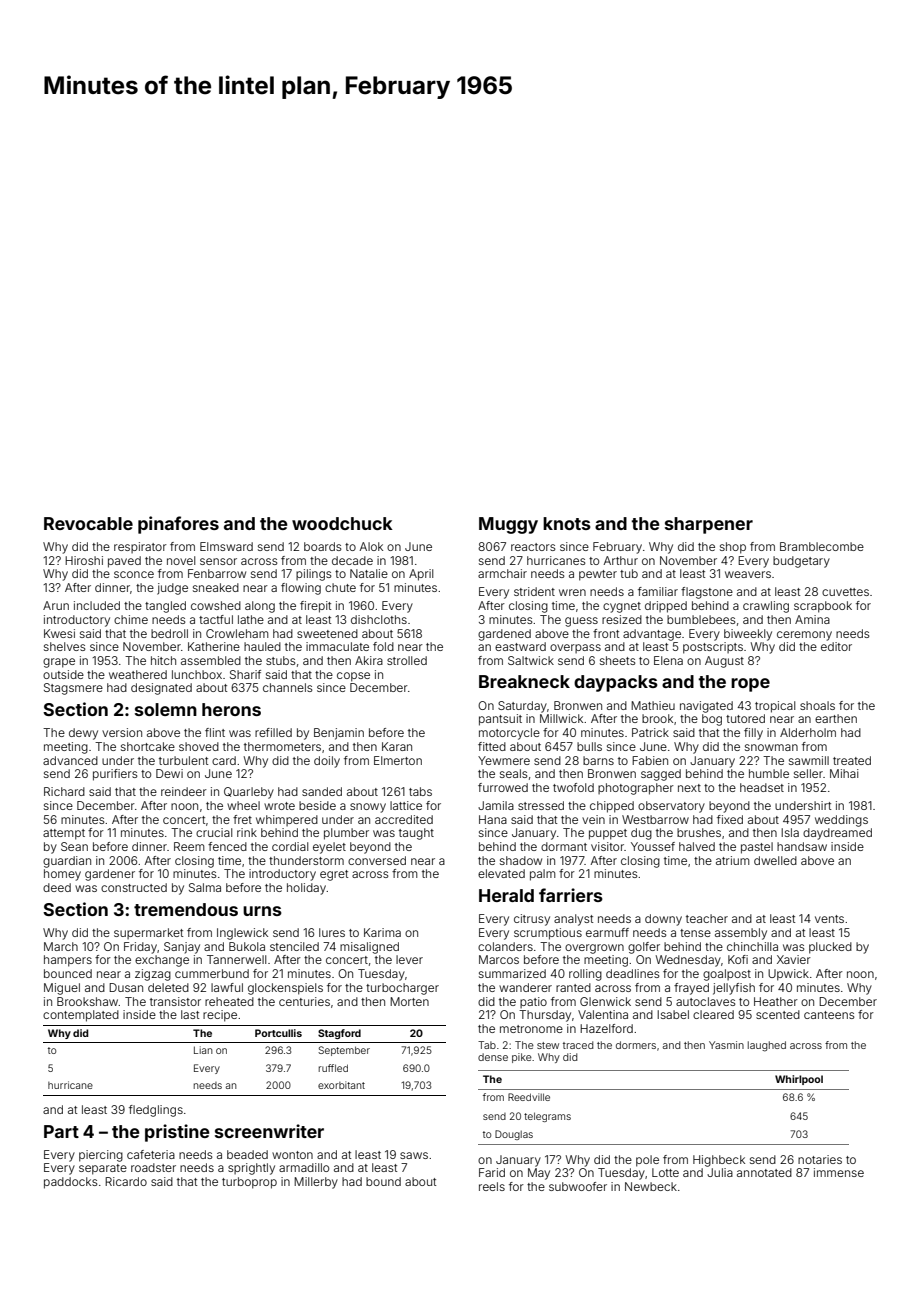  I want to click on Muggy, so click(508, 525).
